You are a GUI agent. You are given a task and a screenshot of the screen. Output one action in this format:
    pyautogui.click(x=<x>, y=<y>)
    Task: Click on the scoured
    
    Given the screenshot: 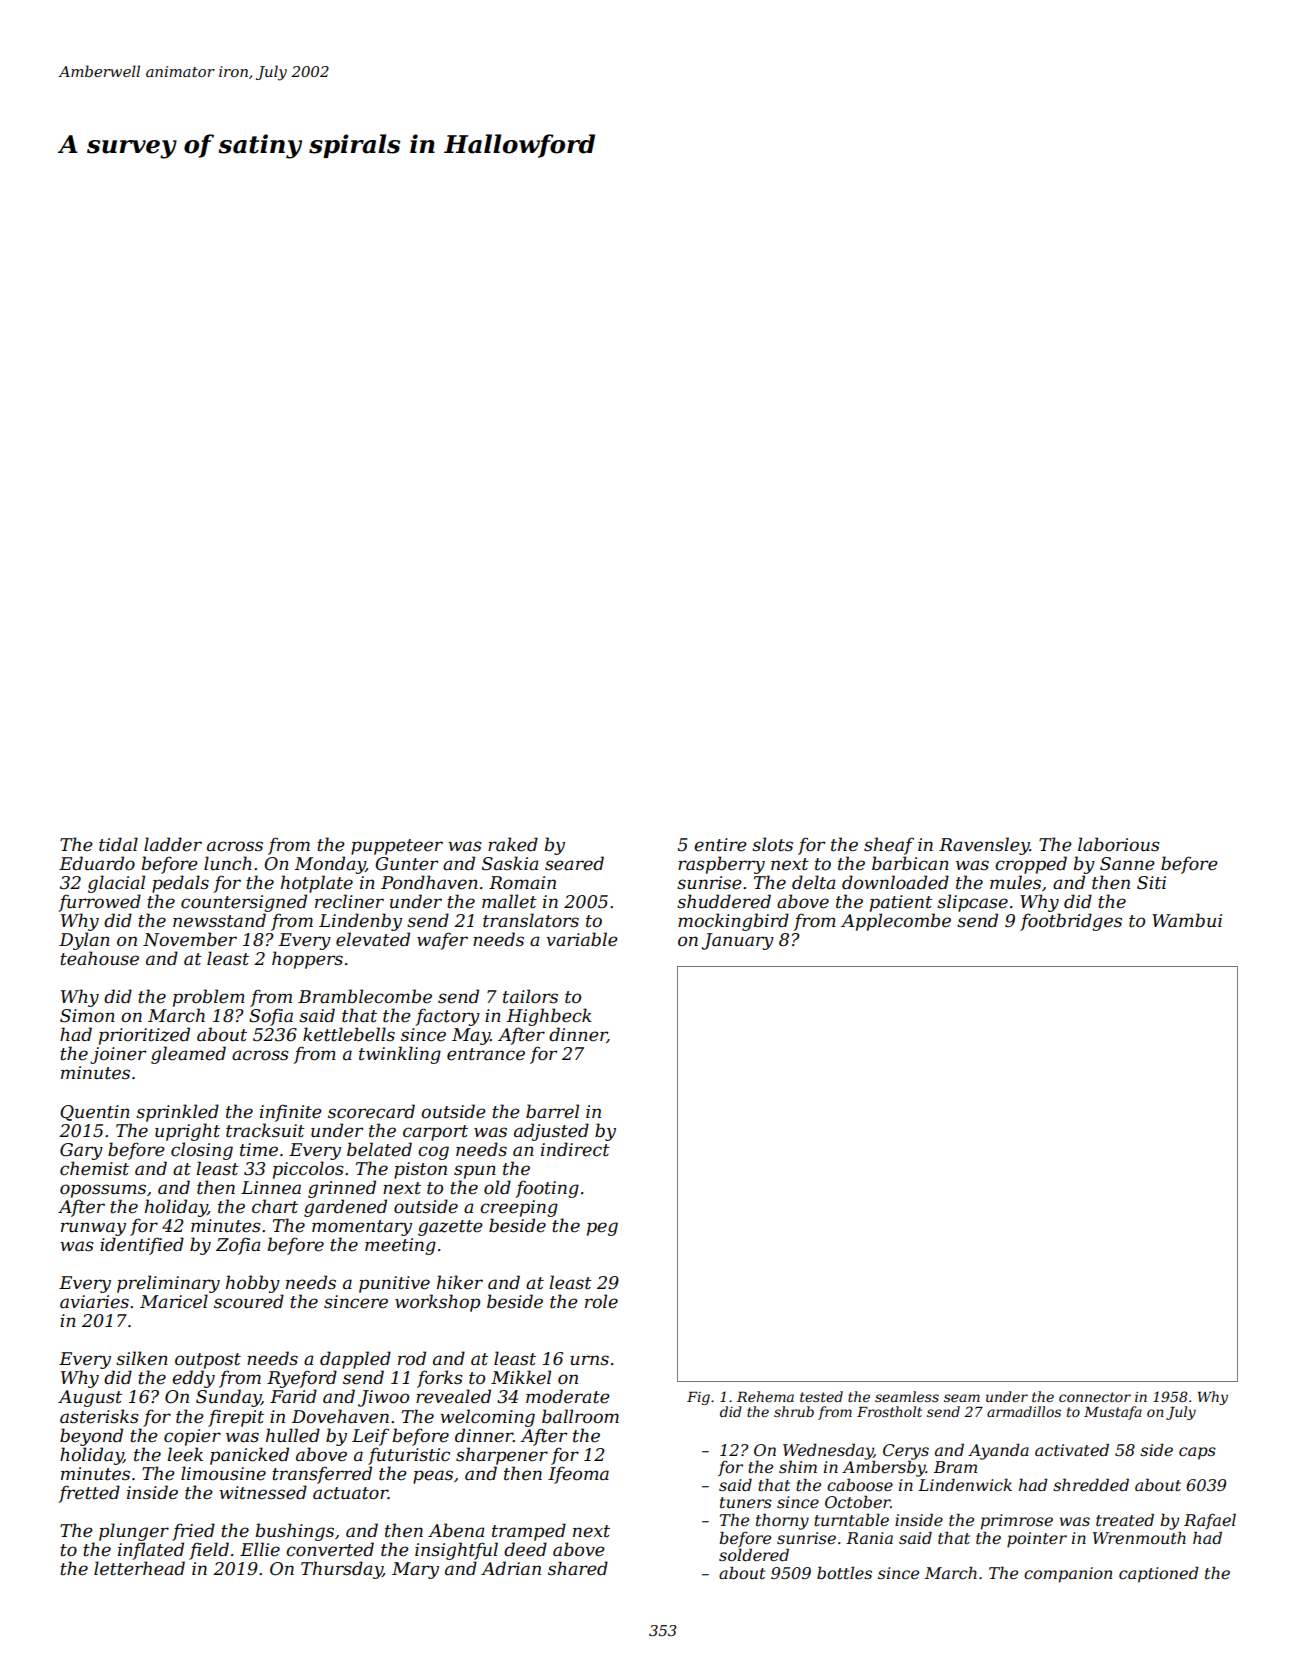 What is the action you would take?
    pyautogui.click(x=249, y=1301)
